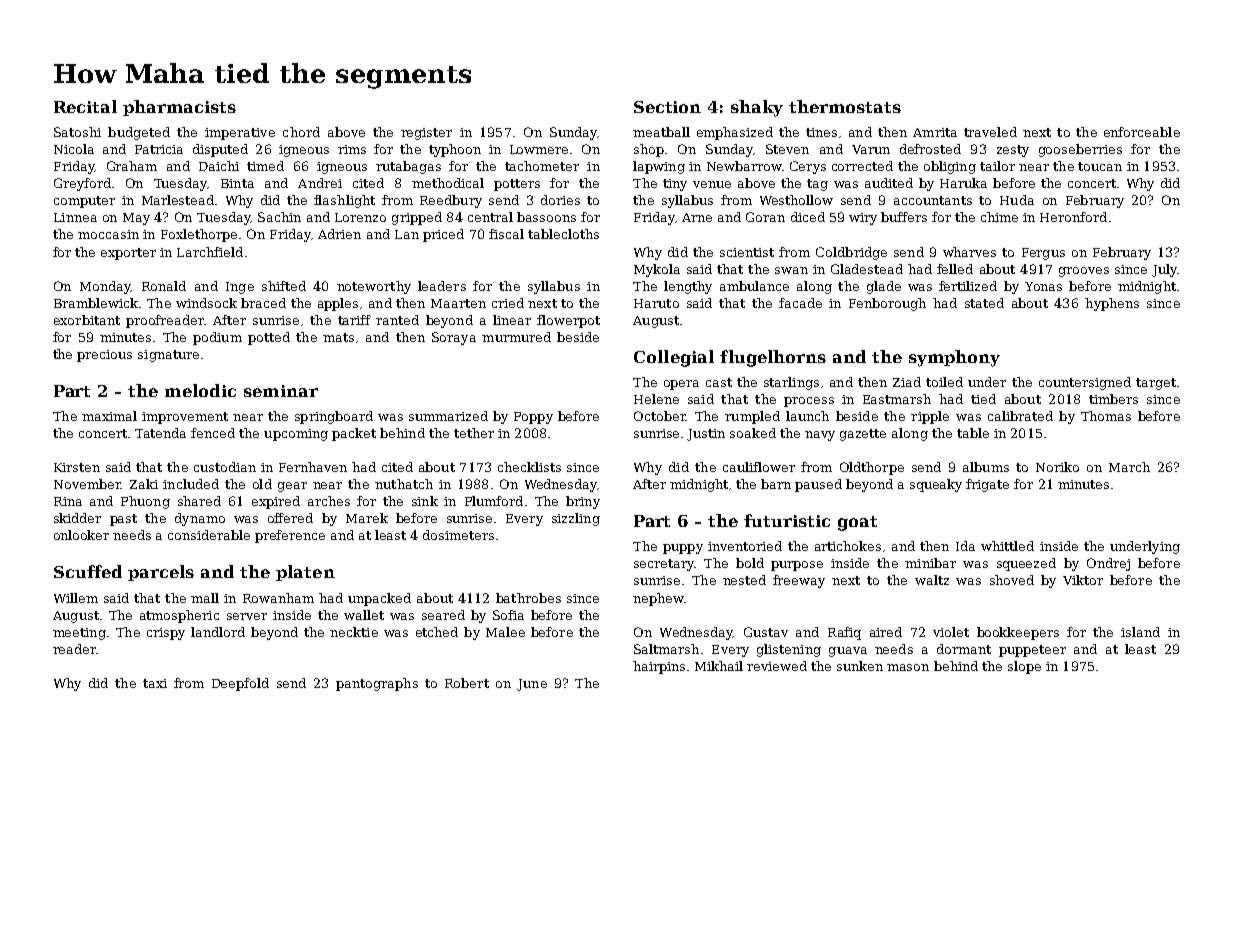  Describe the element at coordinates (800, 303) in the page. I see `facade` at that location.
